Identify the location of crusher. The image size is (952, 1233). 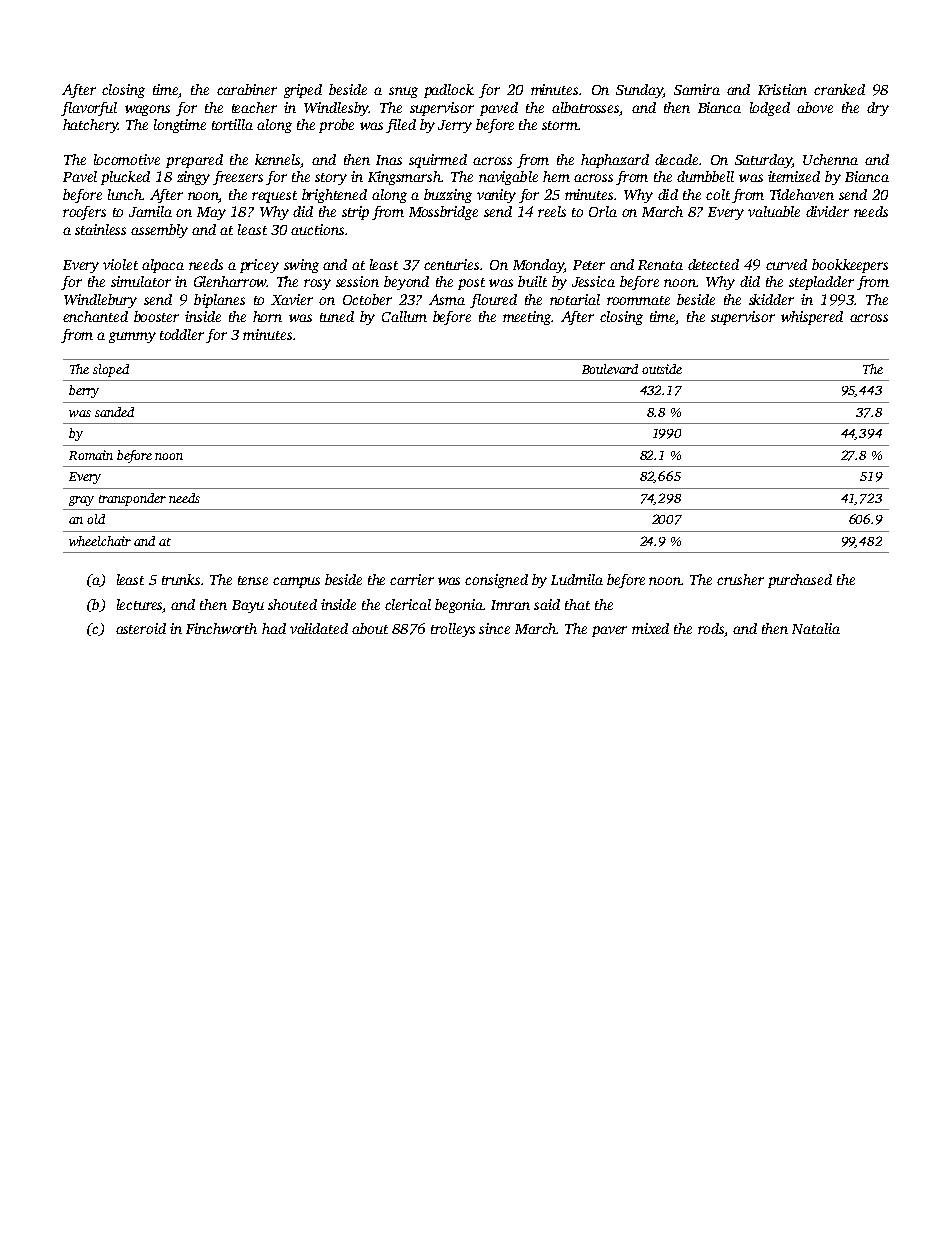
(740, 579).
